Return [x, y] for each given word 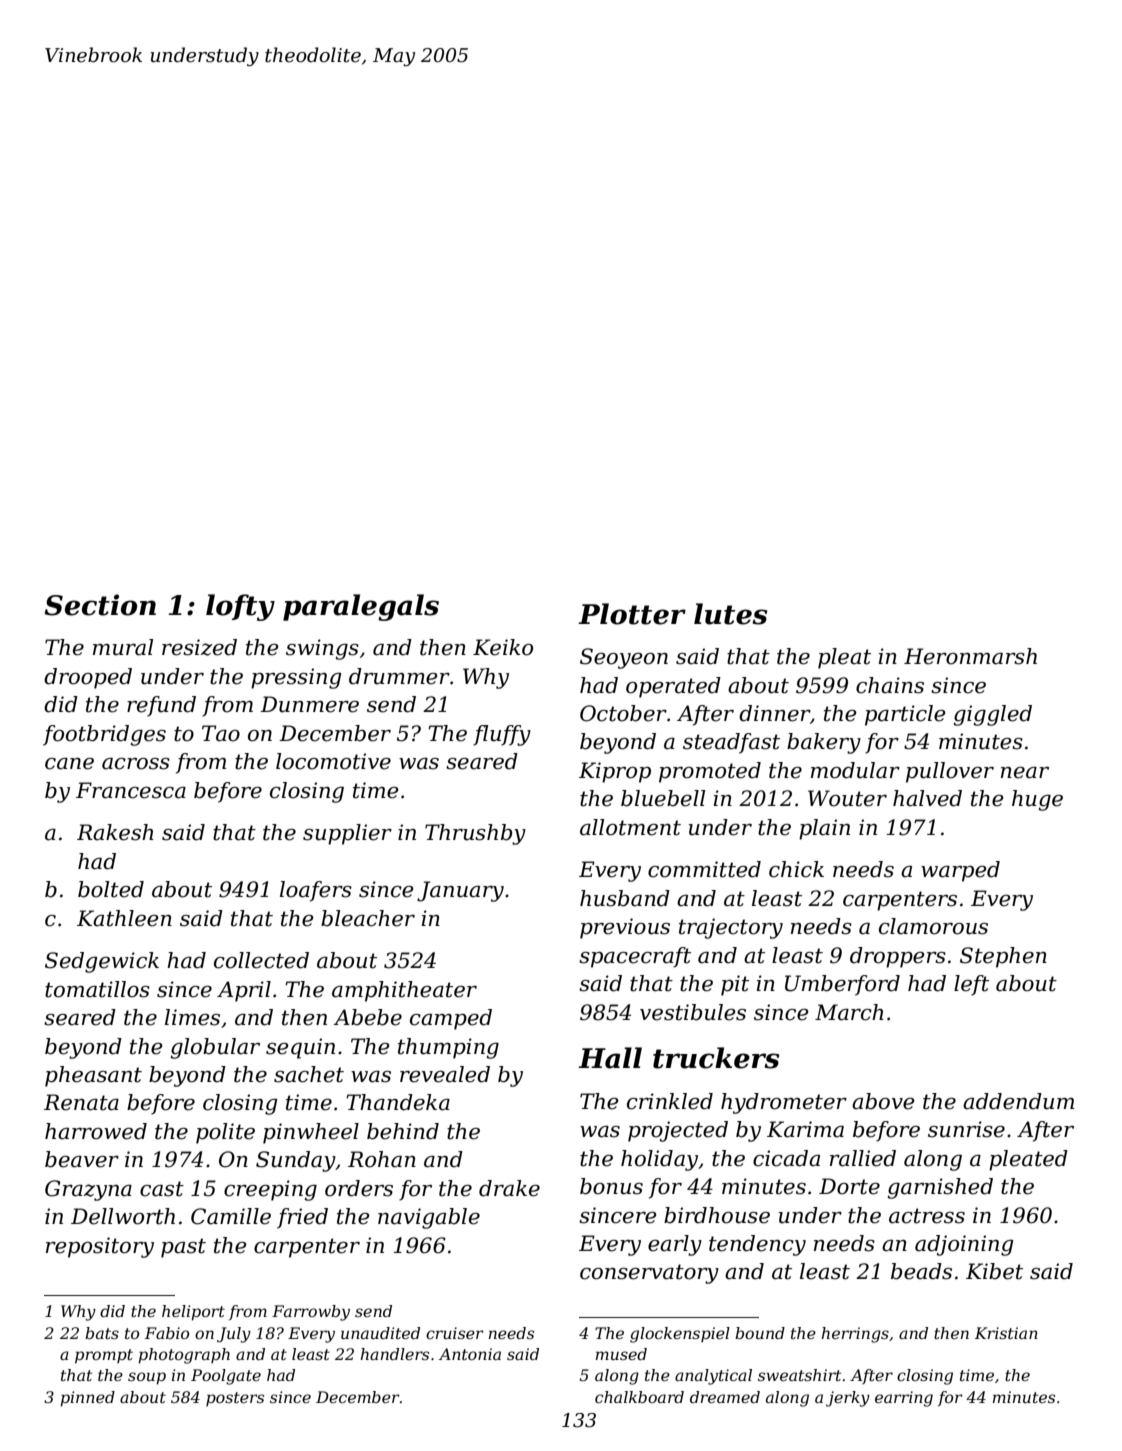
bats [102, 1333]
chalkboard [639, 1397]
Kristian [1006, 1333]
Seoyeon [624, 658]
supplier [347, 834]
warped [960, 871]
